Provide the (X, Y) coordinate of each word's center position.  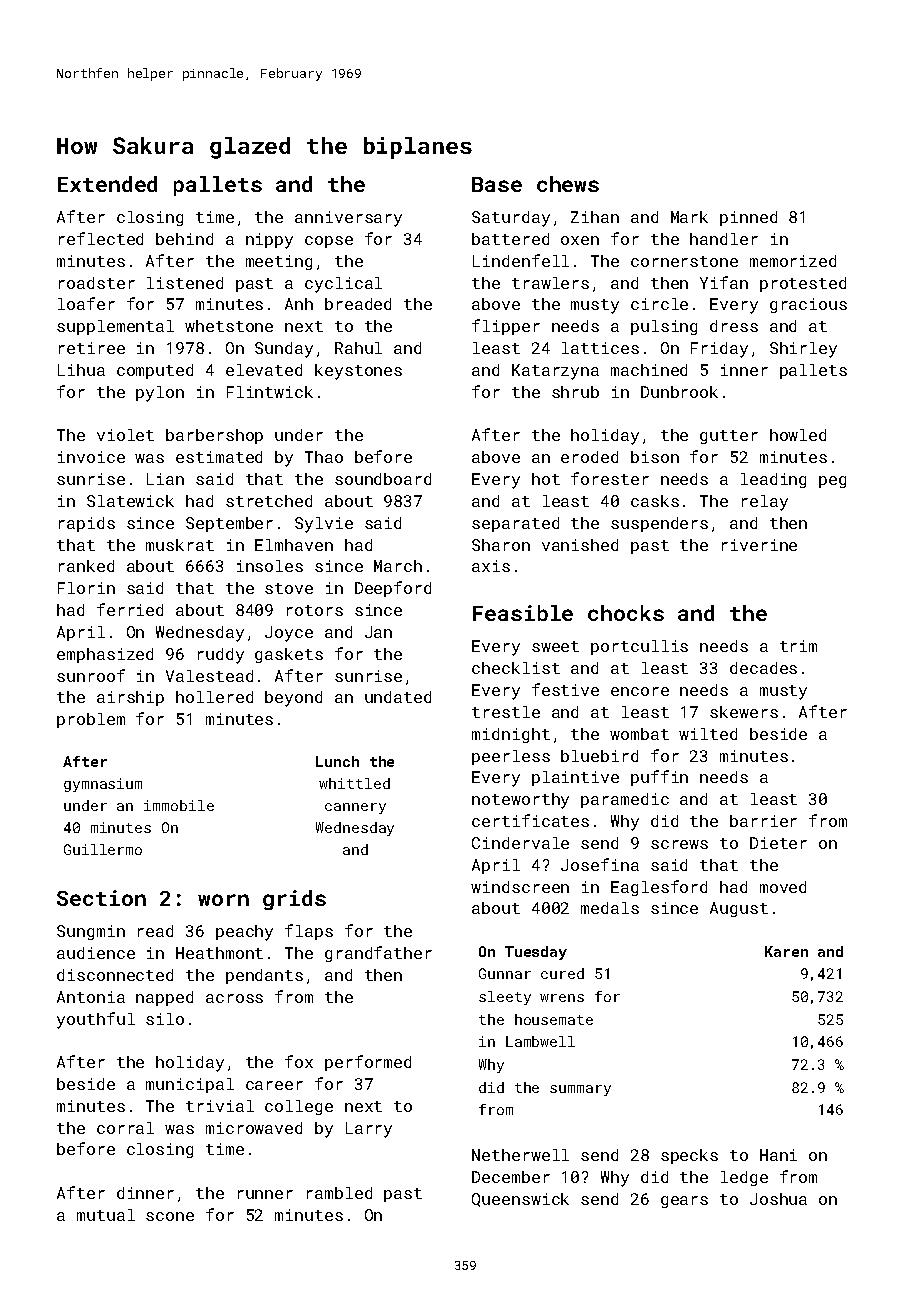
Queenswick (520, 1200)
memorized (793, 261)
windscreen (520, 887)
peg (832, 482)
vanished (580, 545)
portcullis (639, 647)
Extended (107, 184)
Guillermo (103, 849)
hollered (214, 697)
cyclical (343, 285)
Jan (378, 632)
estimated (219, 457)
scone (170, 1216)
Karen (786, 951)
